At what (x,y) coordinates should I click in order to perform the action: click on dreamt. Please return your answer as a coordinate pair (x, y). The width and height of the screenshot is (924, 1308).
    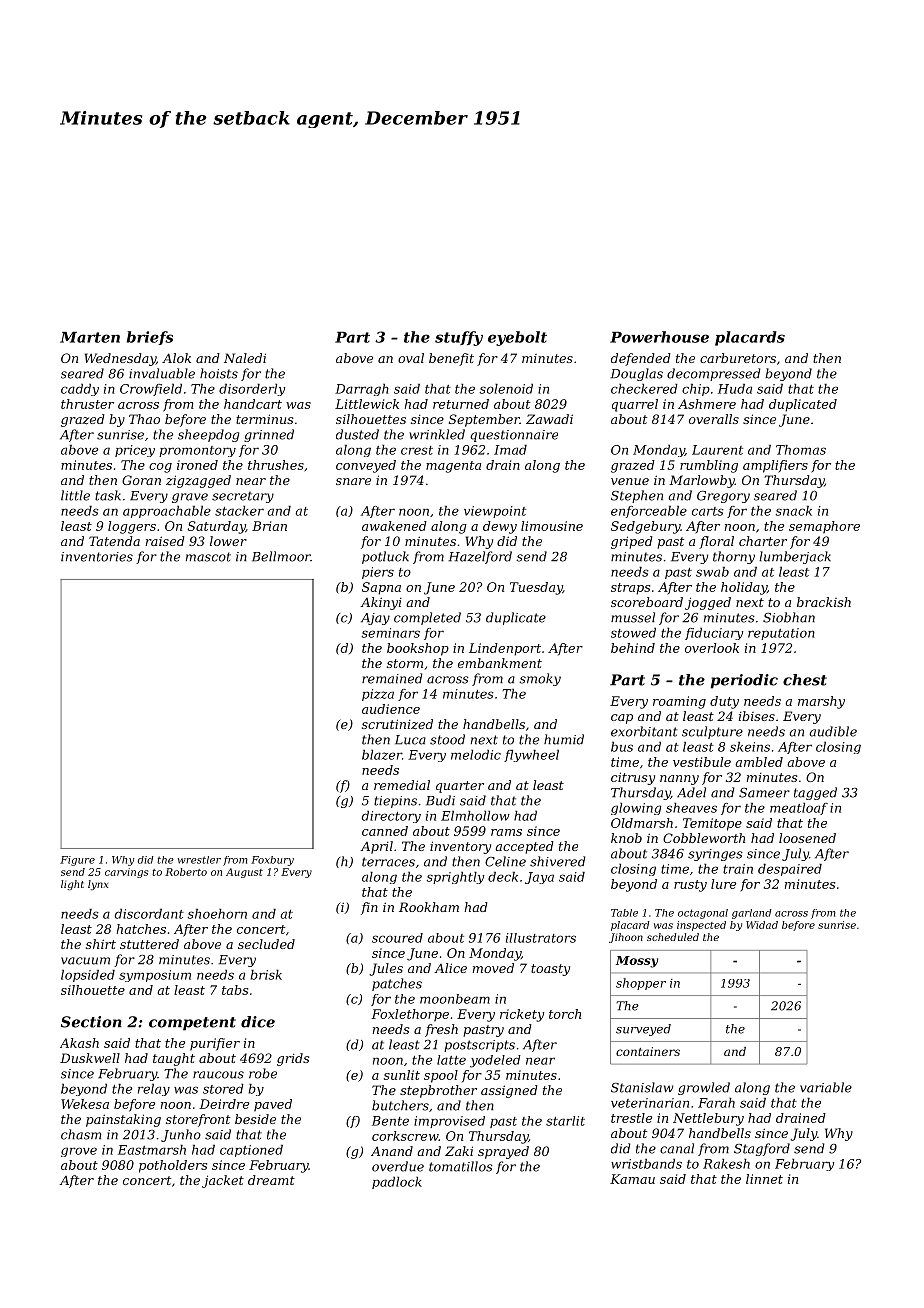
    Looking at the image, I should click on (271, 1180).
